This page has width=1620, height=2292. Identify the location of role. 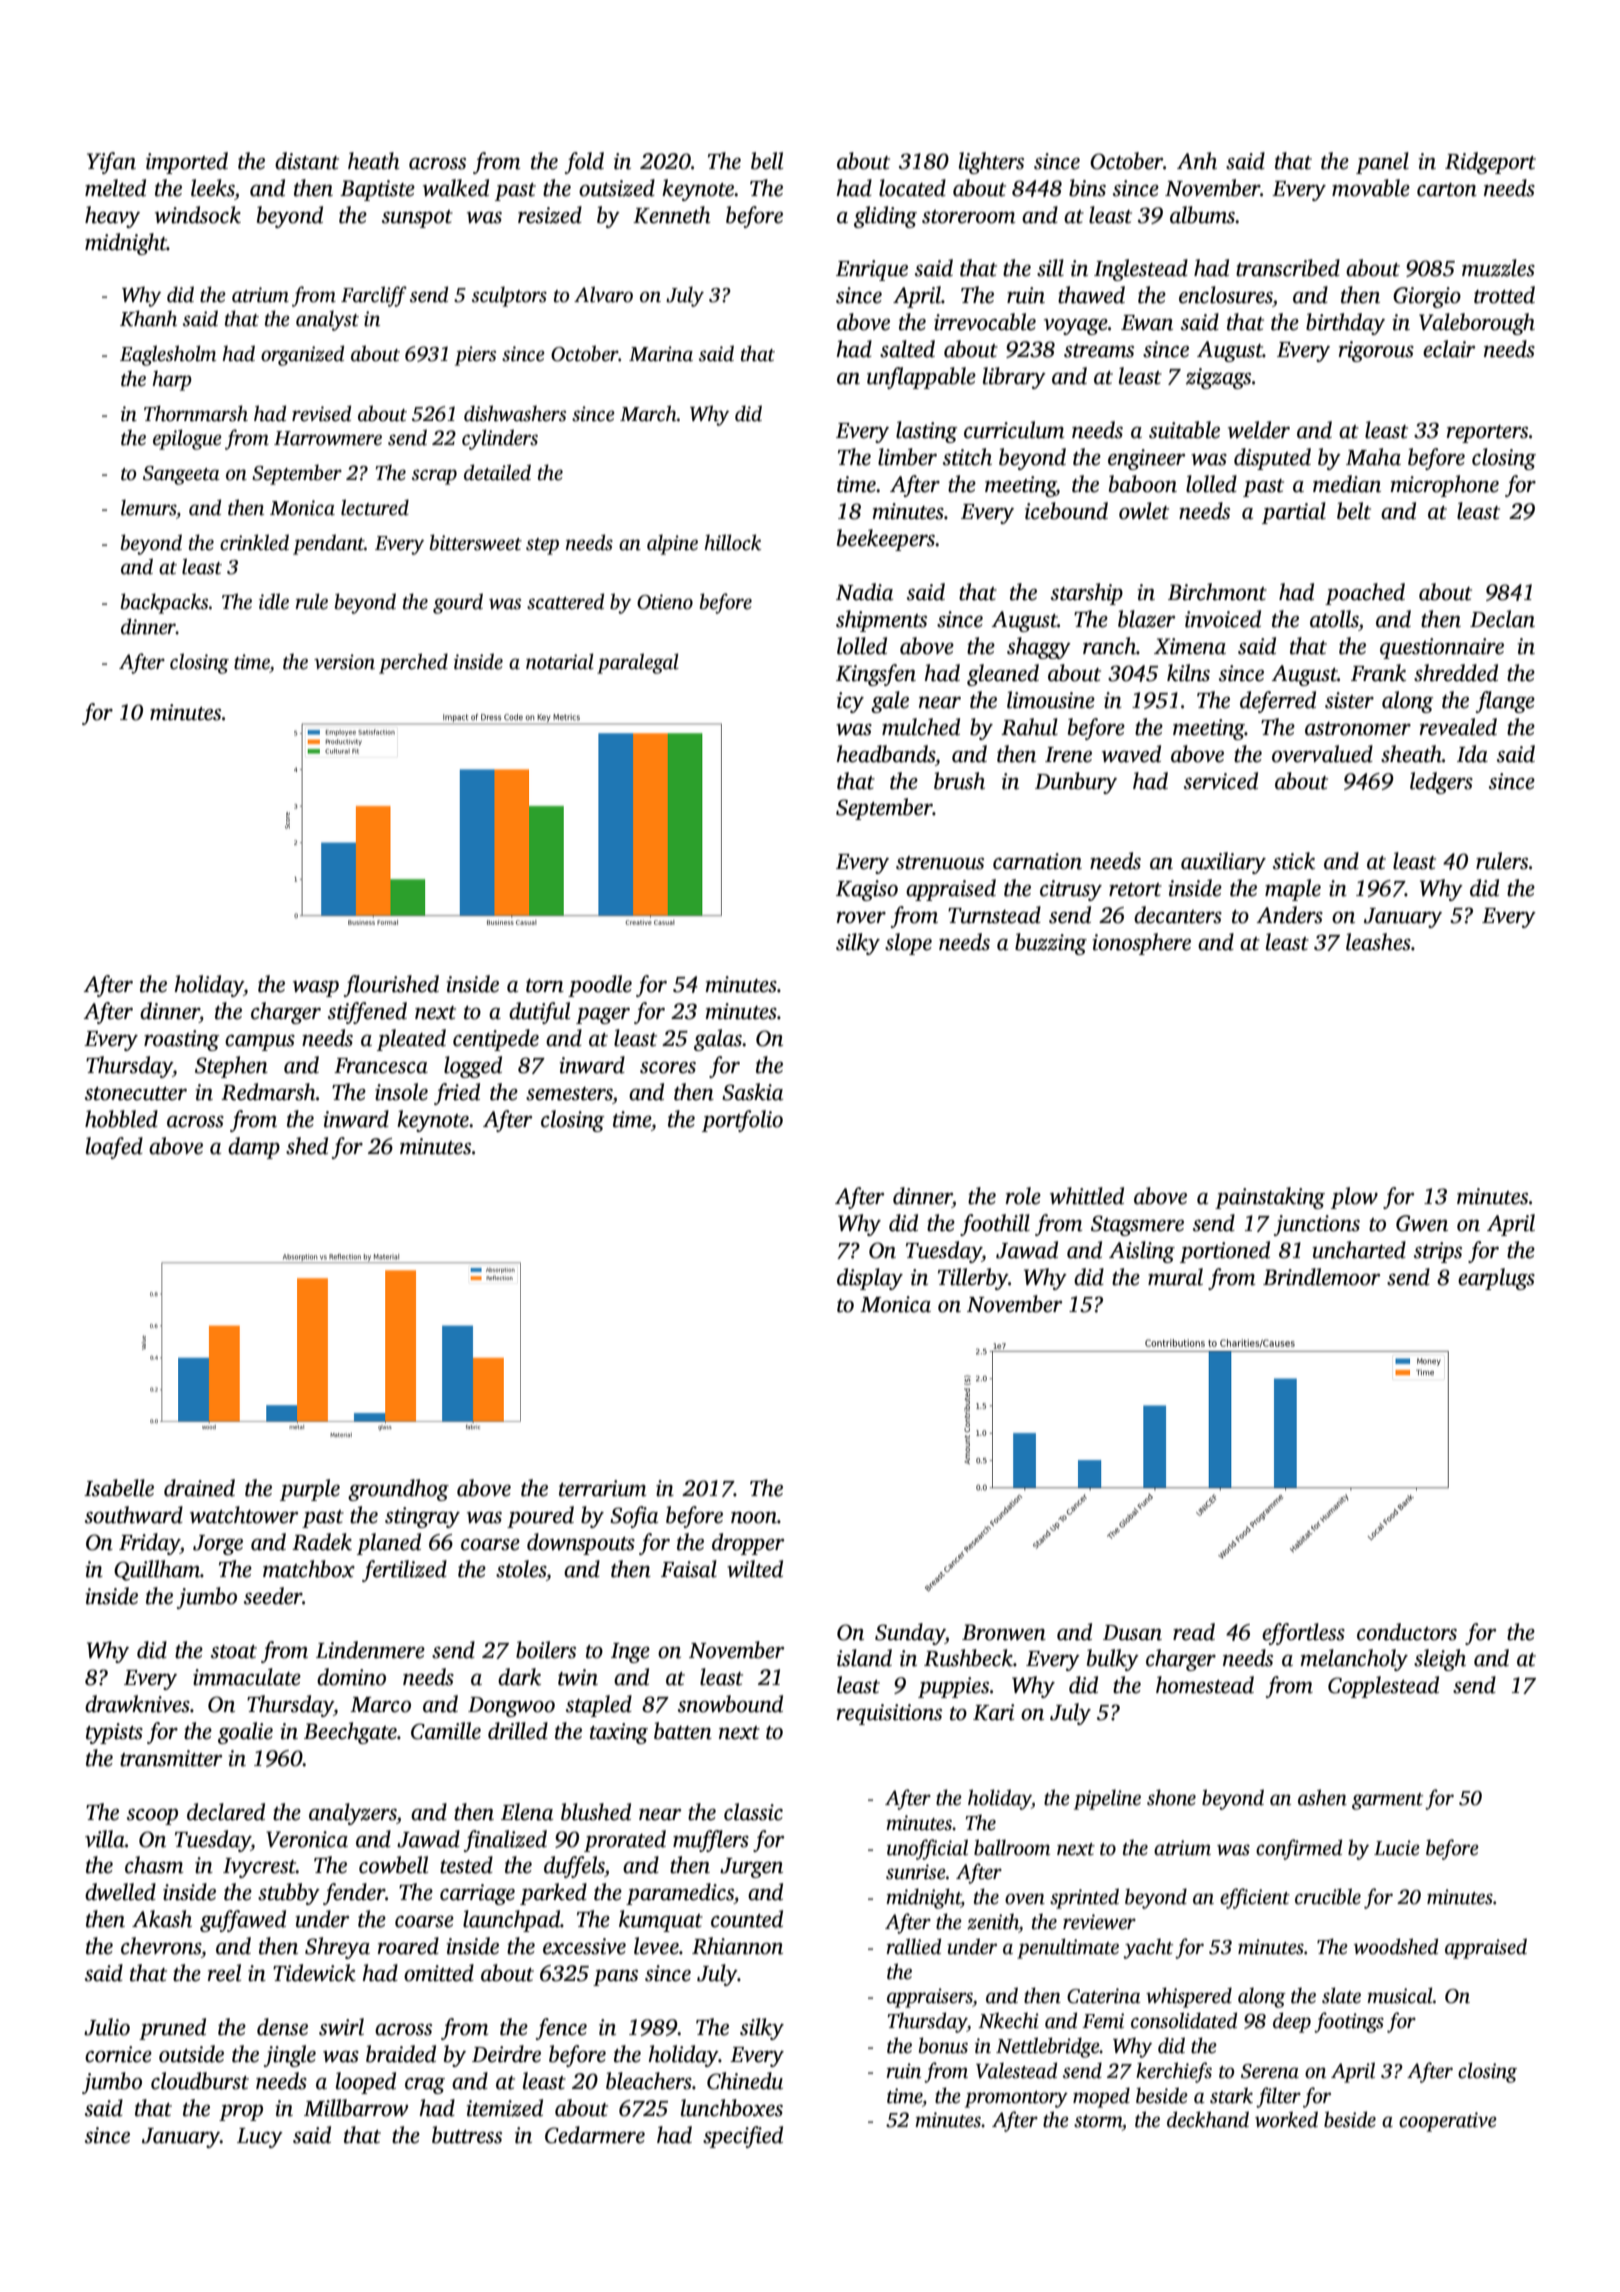
(1023, 1196).
